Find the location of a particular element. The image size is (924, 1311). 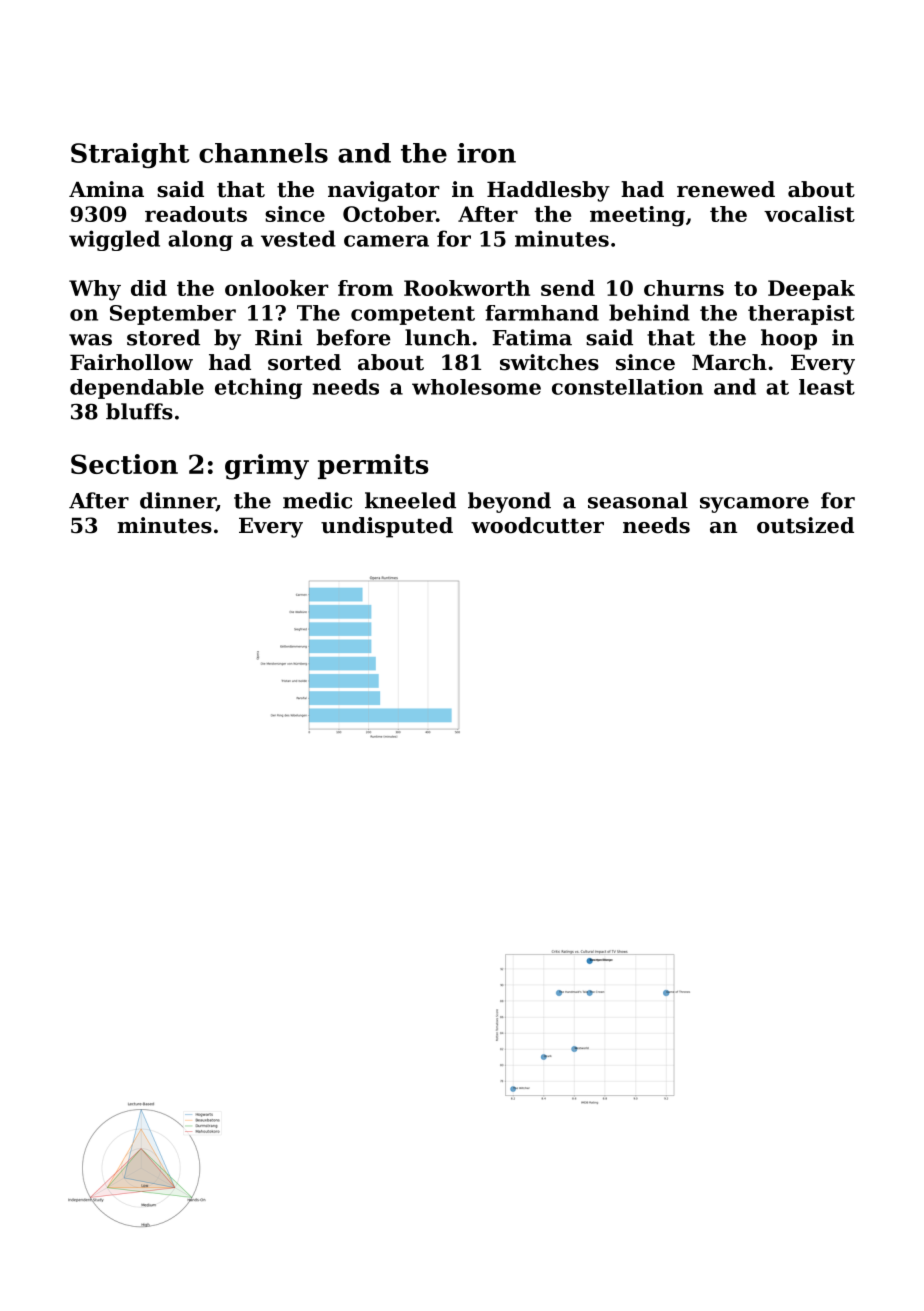

dinner is located at coordinates (178, 501).
